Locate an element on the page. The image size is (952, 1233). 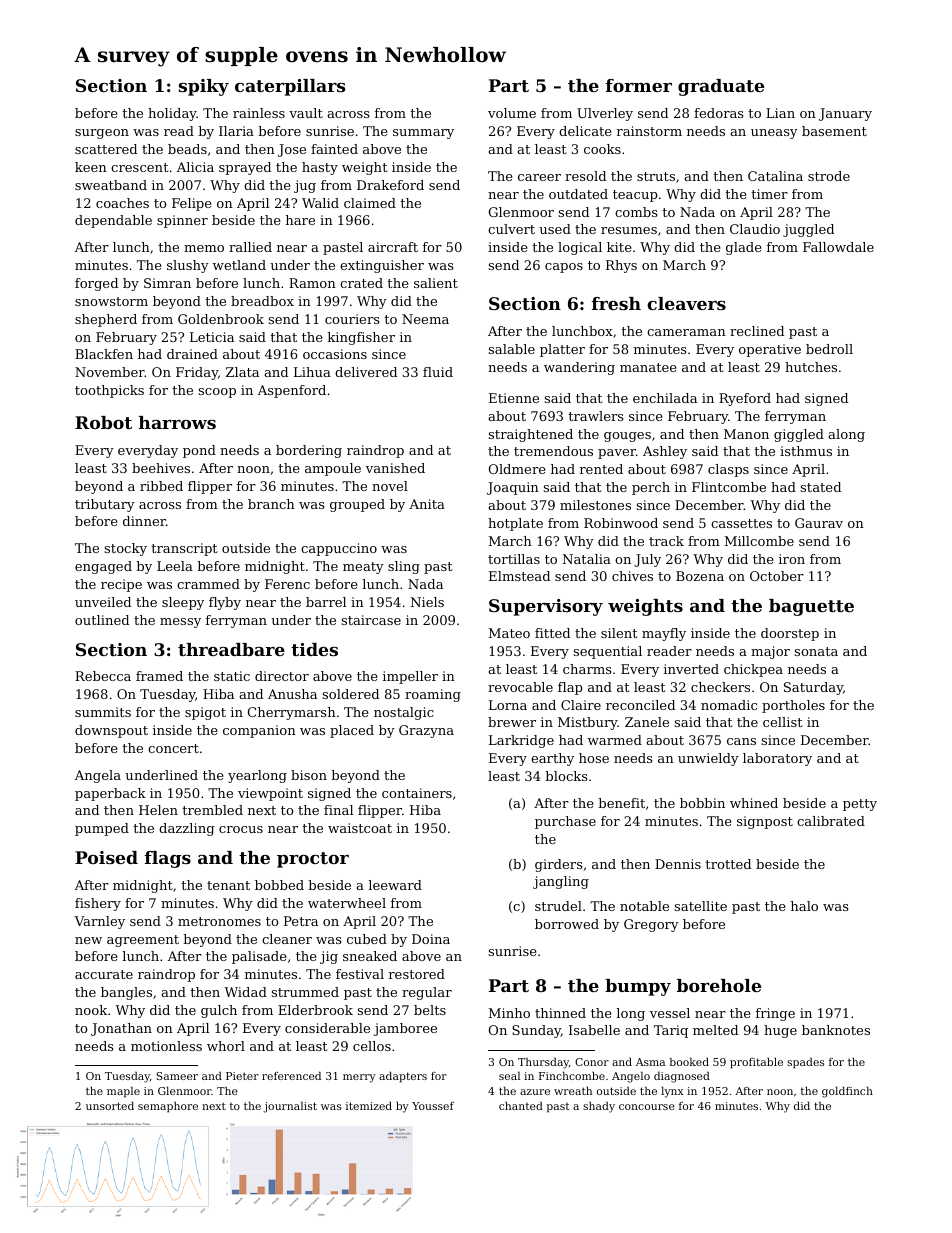
satellite is located at coordinates (701, 906).
